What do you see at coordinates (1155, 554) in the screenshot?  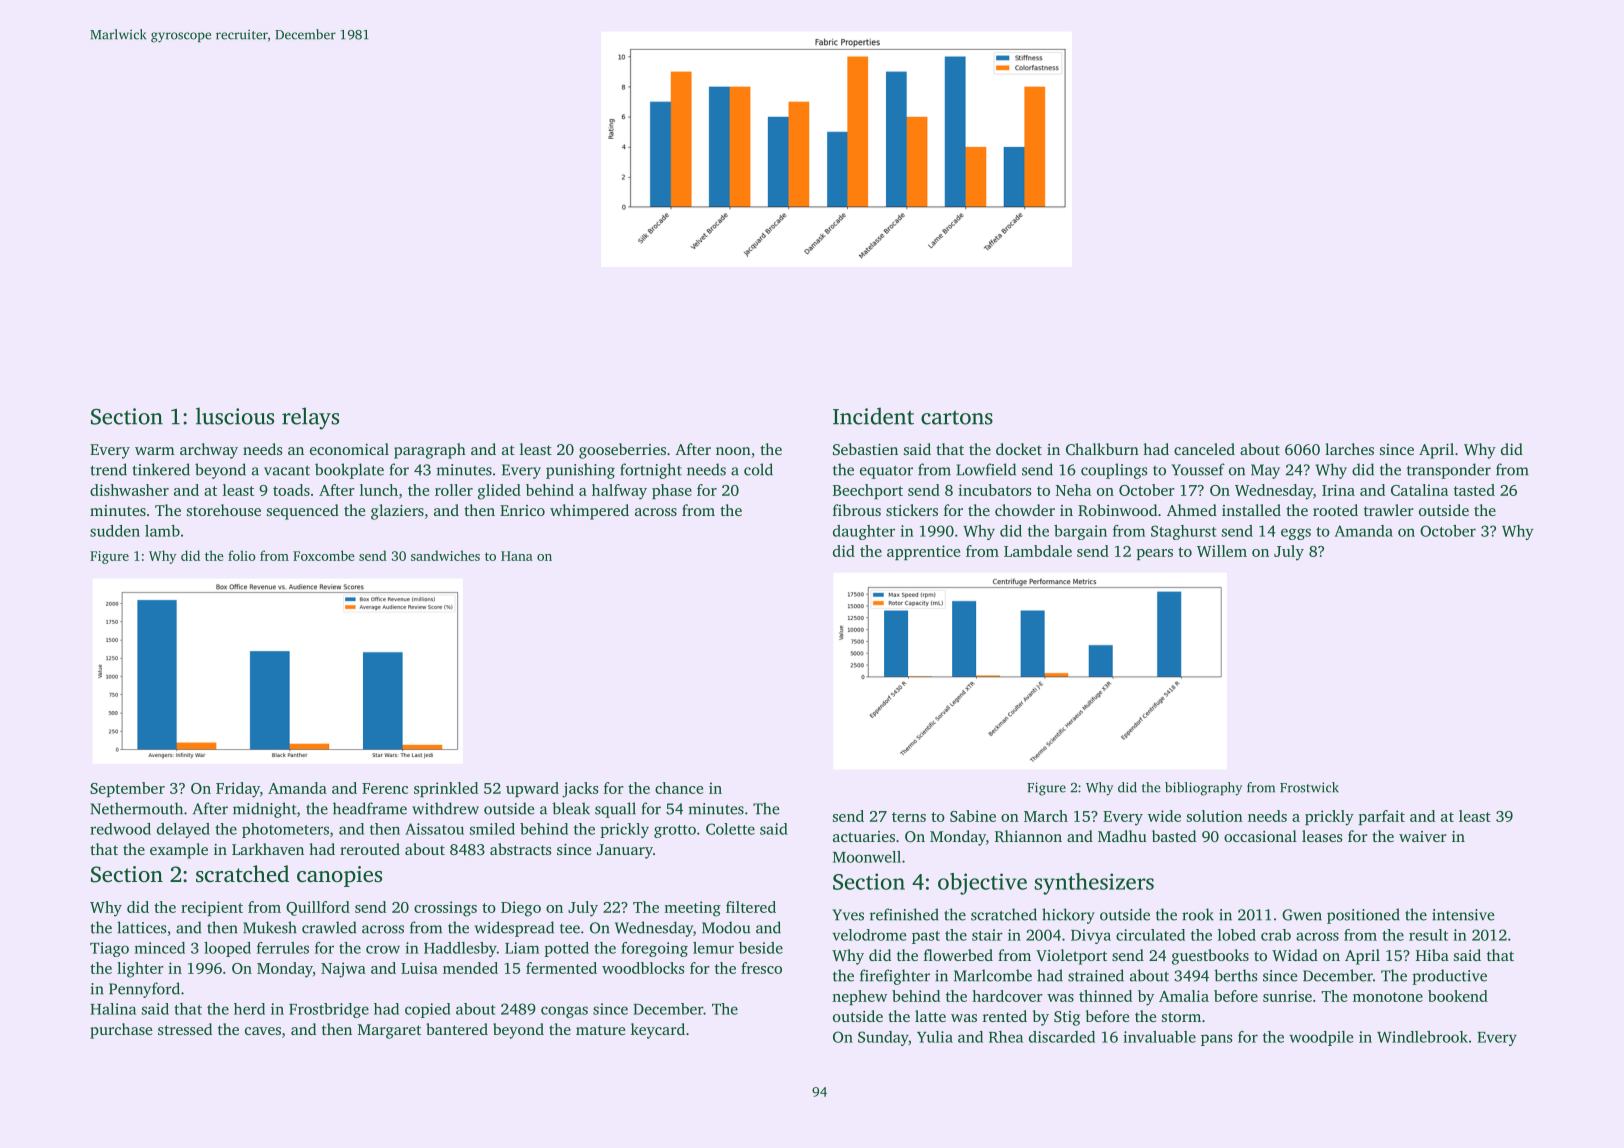 I see `pears` at bounding box center [1155, 554].
